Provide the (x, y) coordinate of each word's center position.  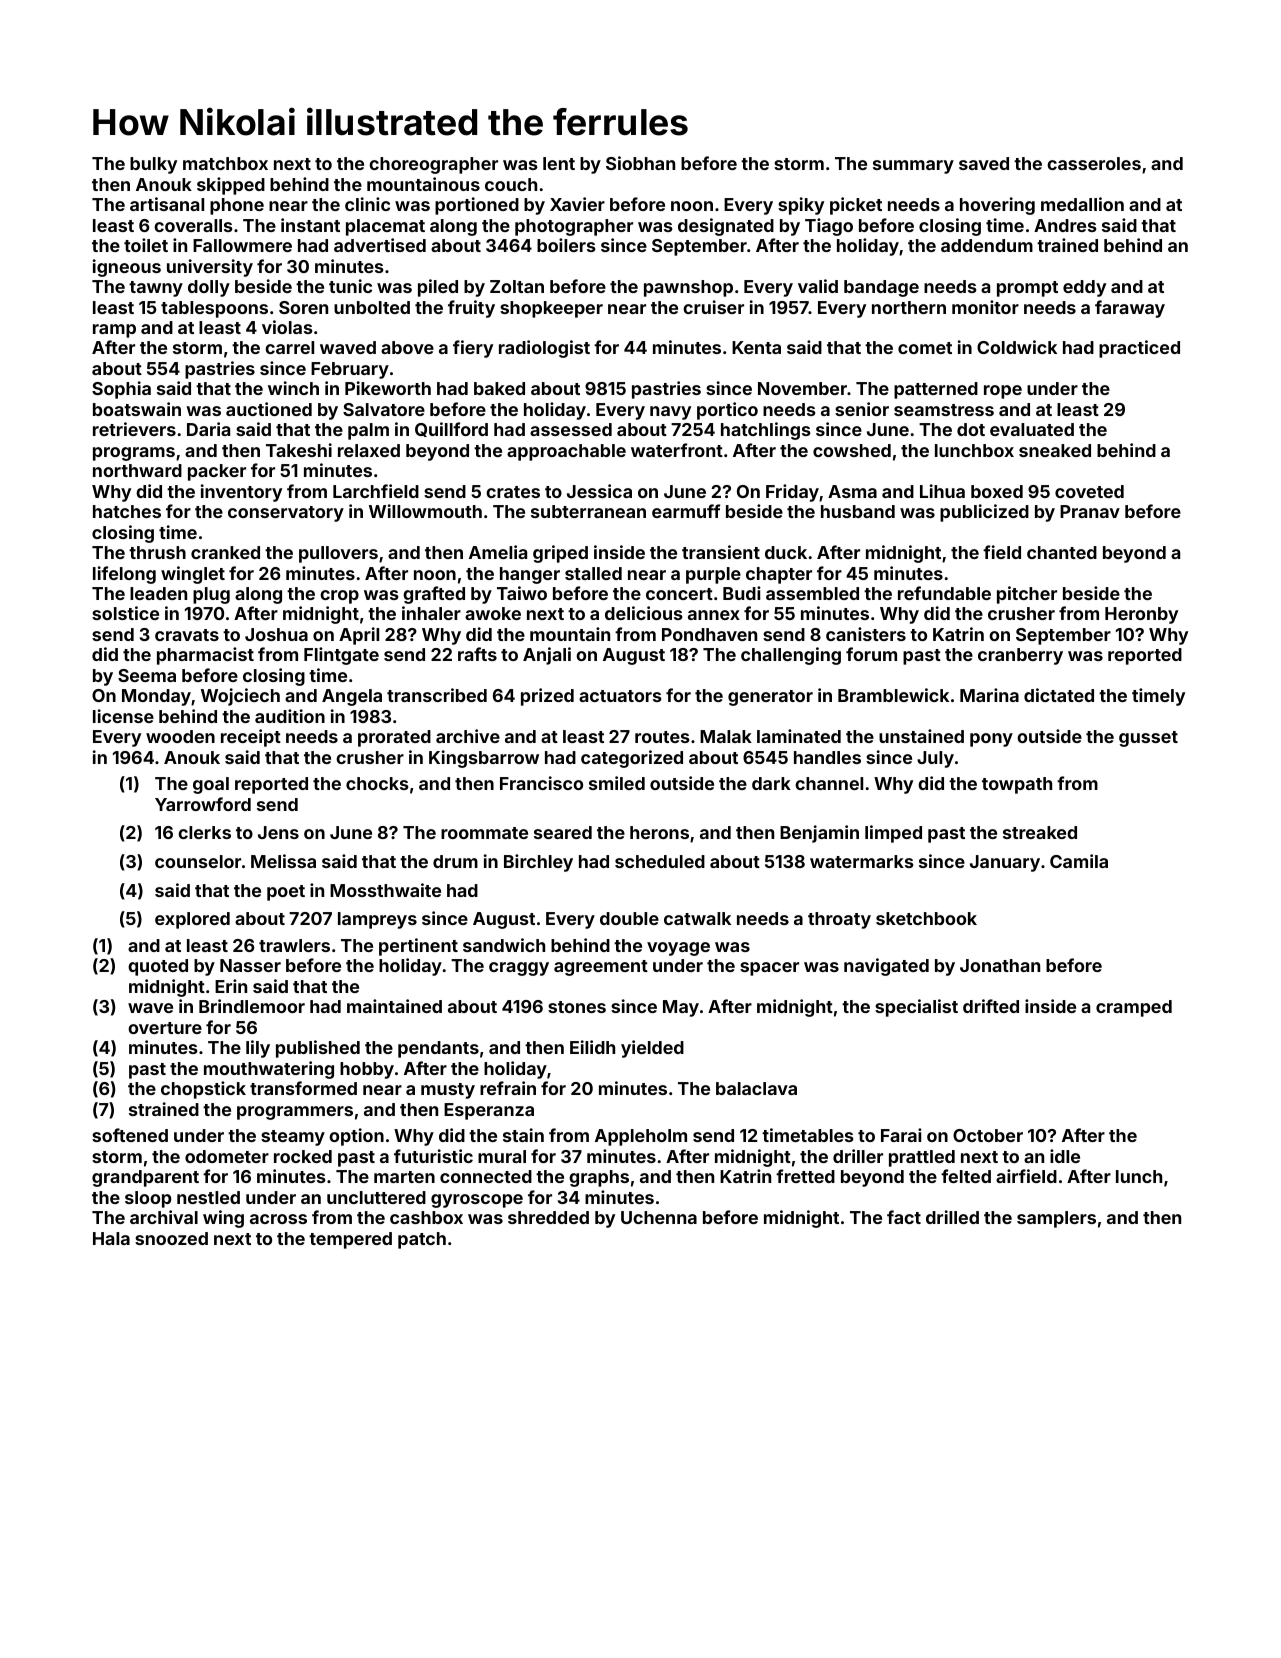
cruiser (713, 307)
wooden (180, 736)
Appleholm (641, 1137)
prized (547, 697)
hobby (367, 1070)
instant (310, 225)
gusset (1148, 739)
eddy (1084, 288)
